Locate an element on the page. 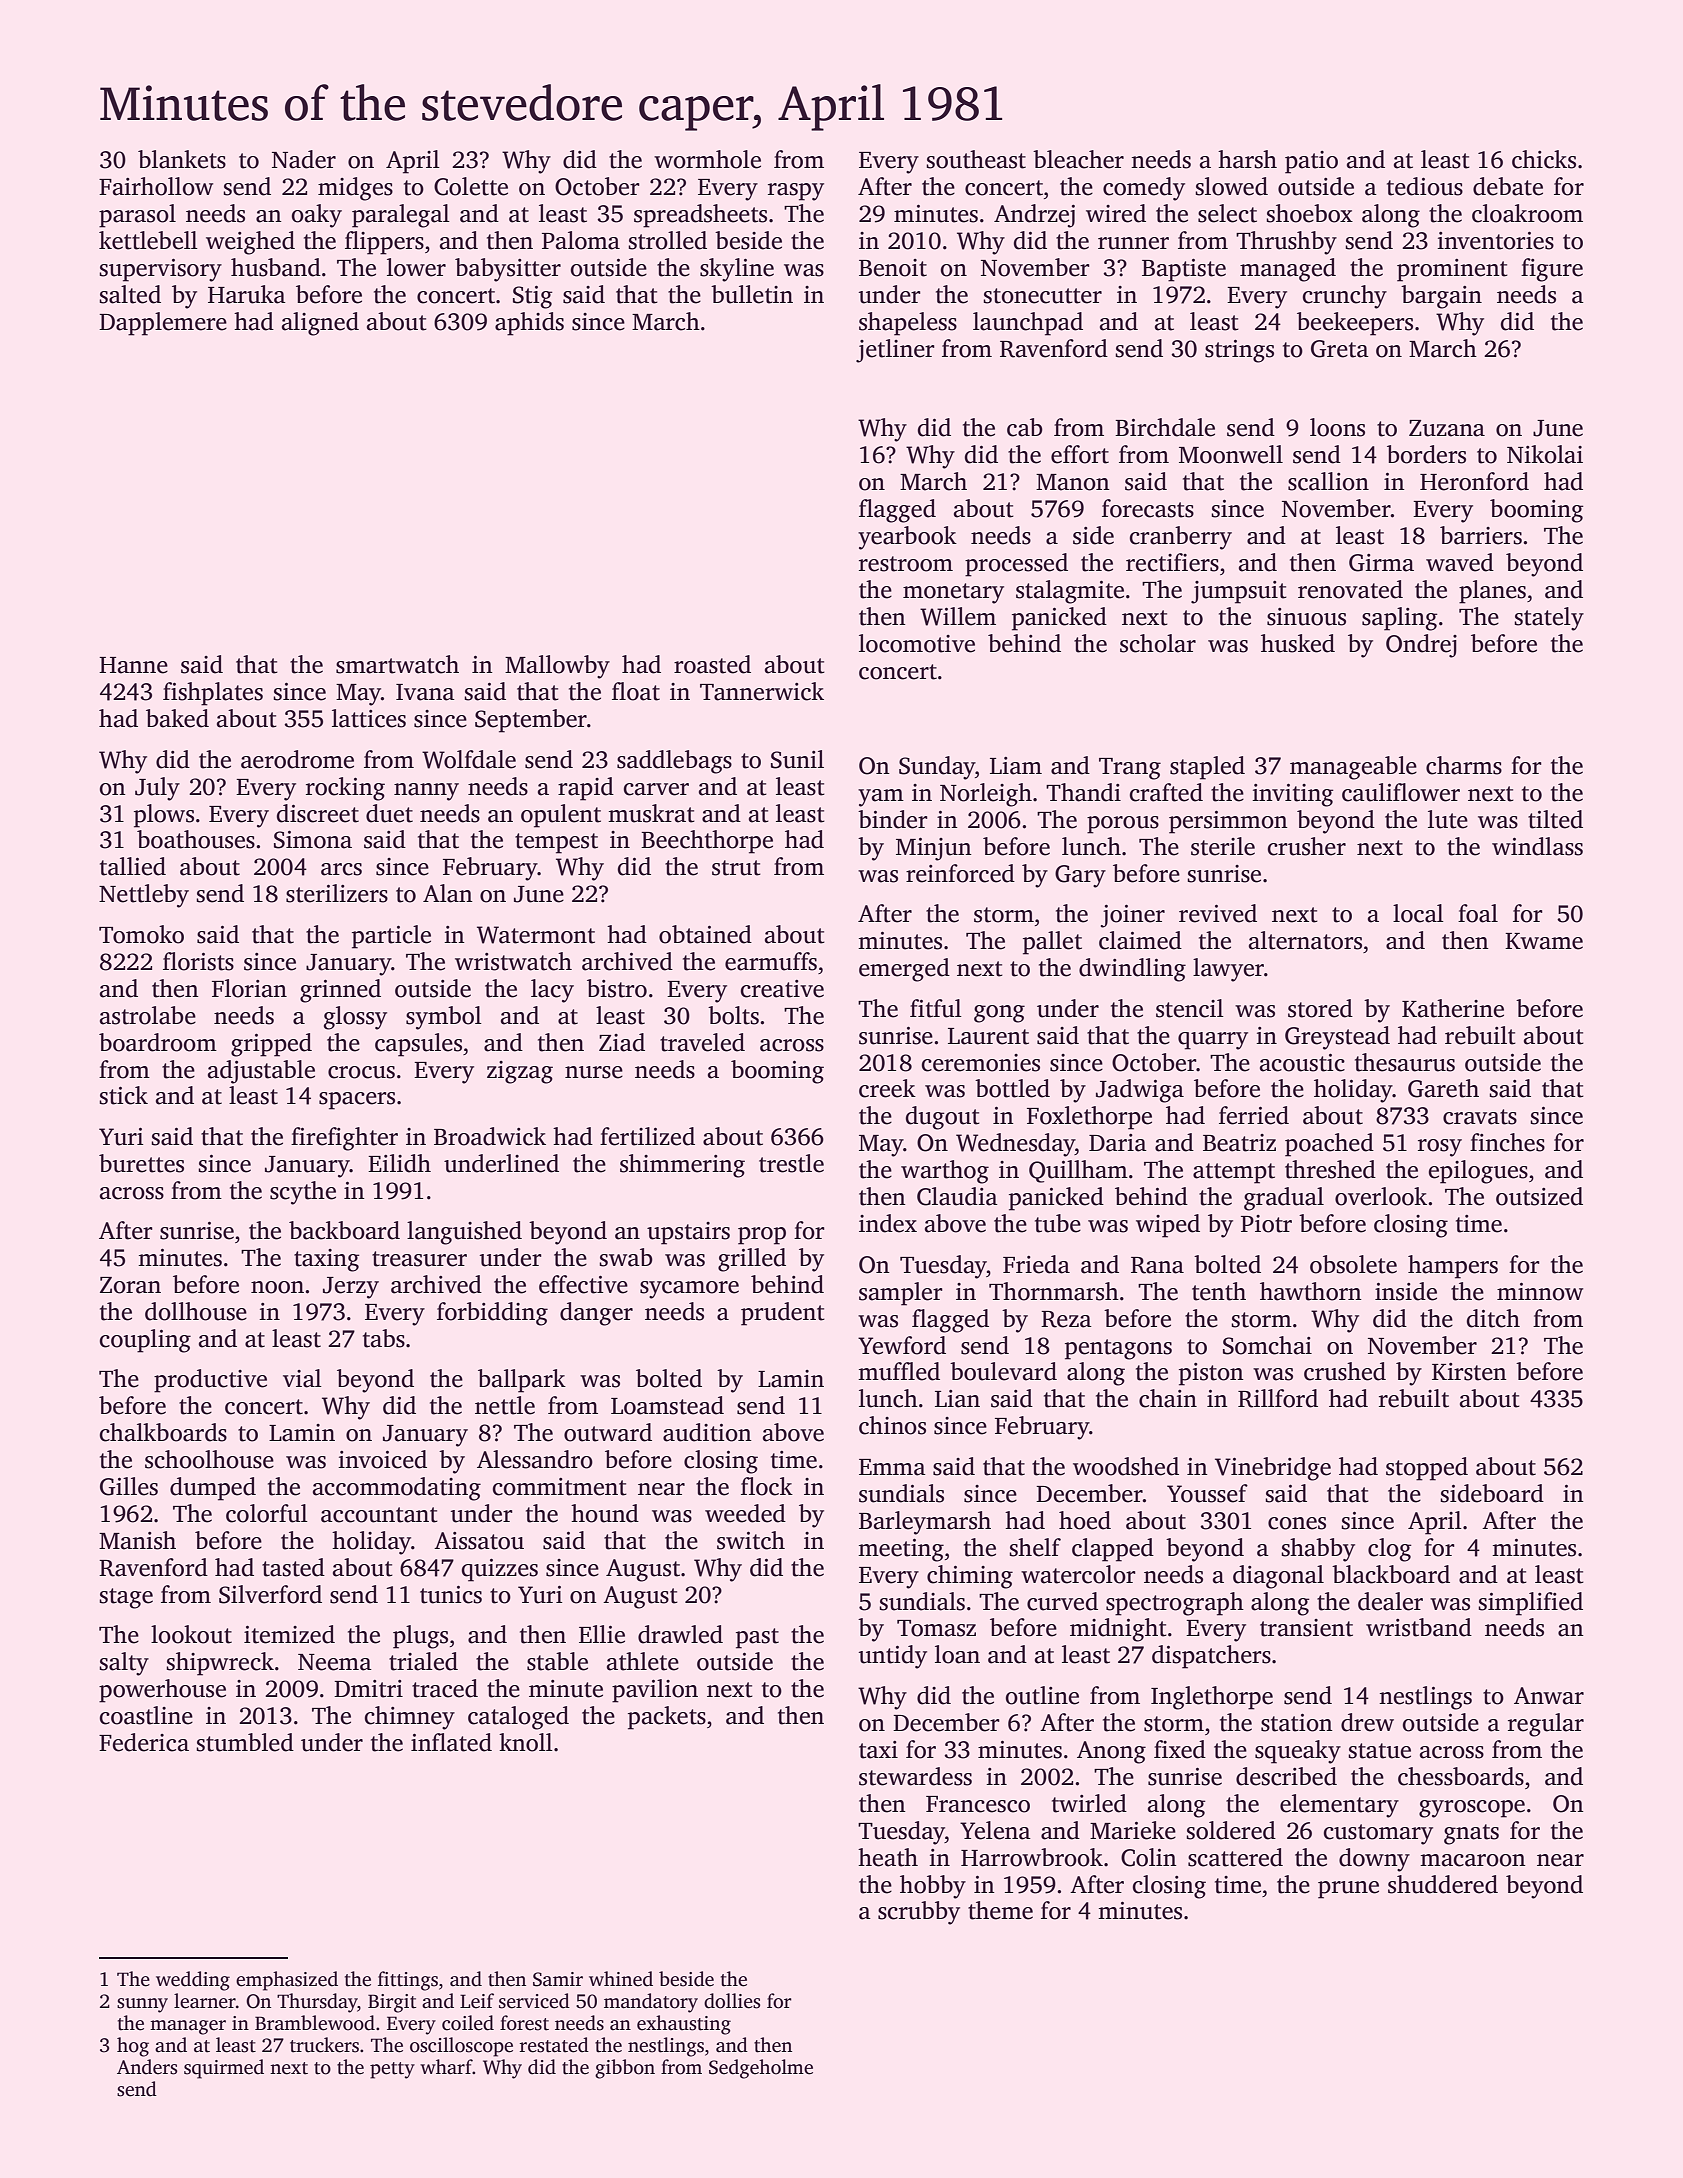 This document has width=1683, height=2178. earmuffs is located at coordinates (771, 961).
